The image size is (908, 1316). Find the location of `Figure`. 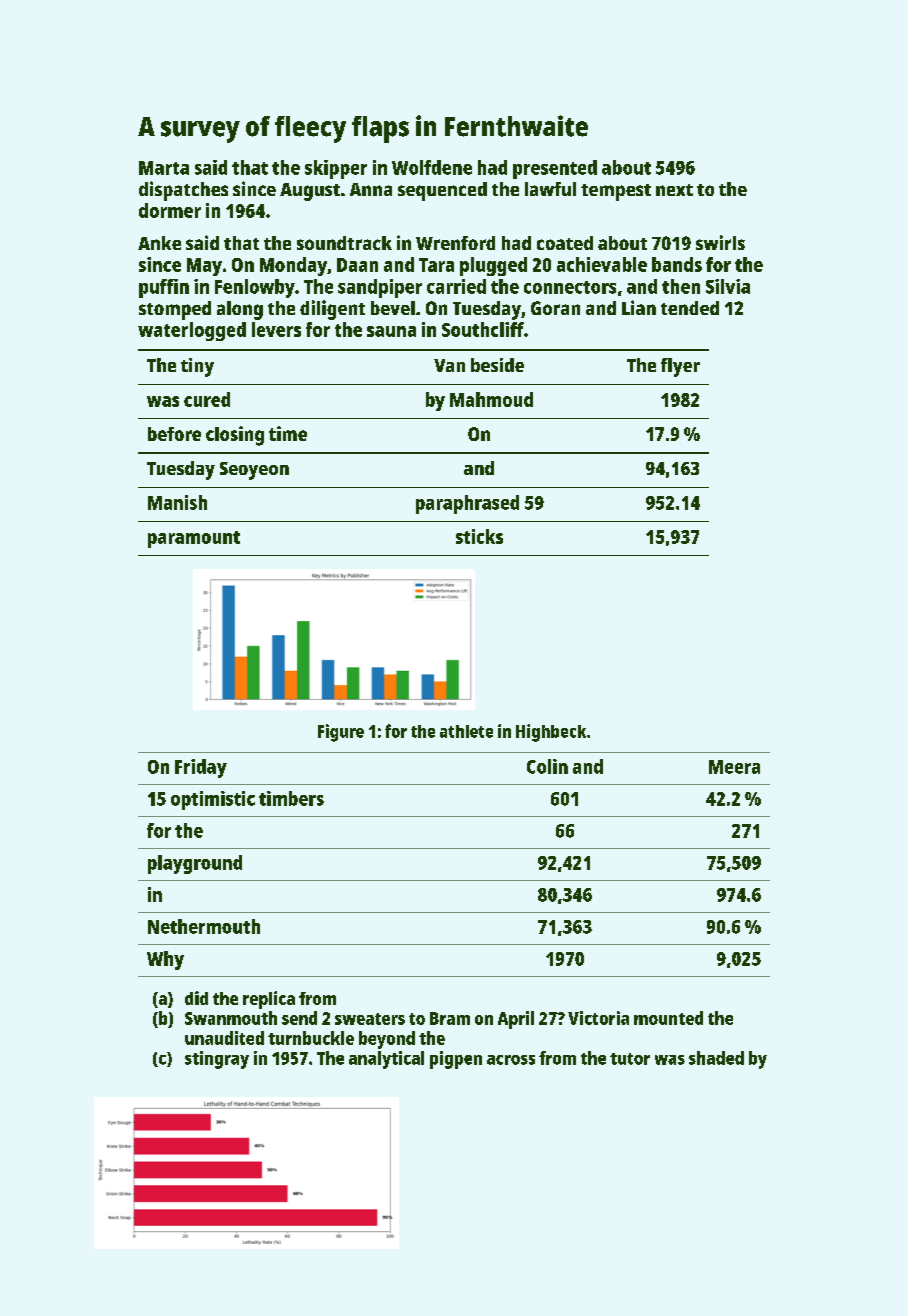

Figure is located at coordinates (341, 733).
